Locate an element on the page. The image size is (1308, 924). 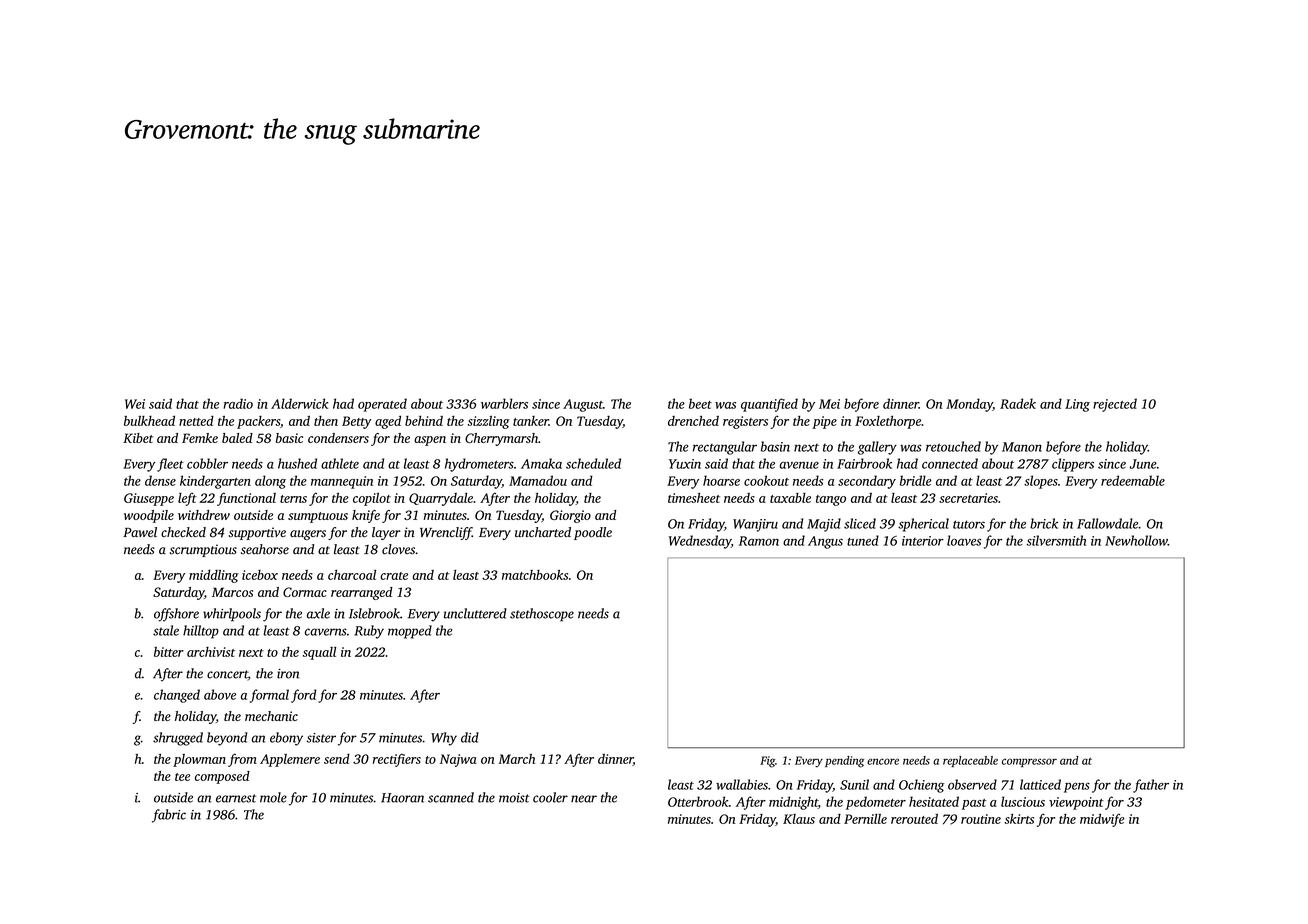
near is located at coordinates (584, 799).
